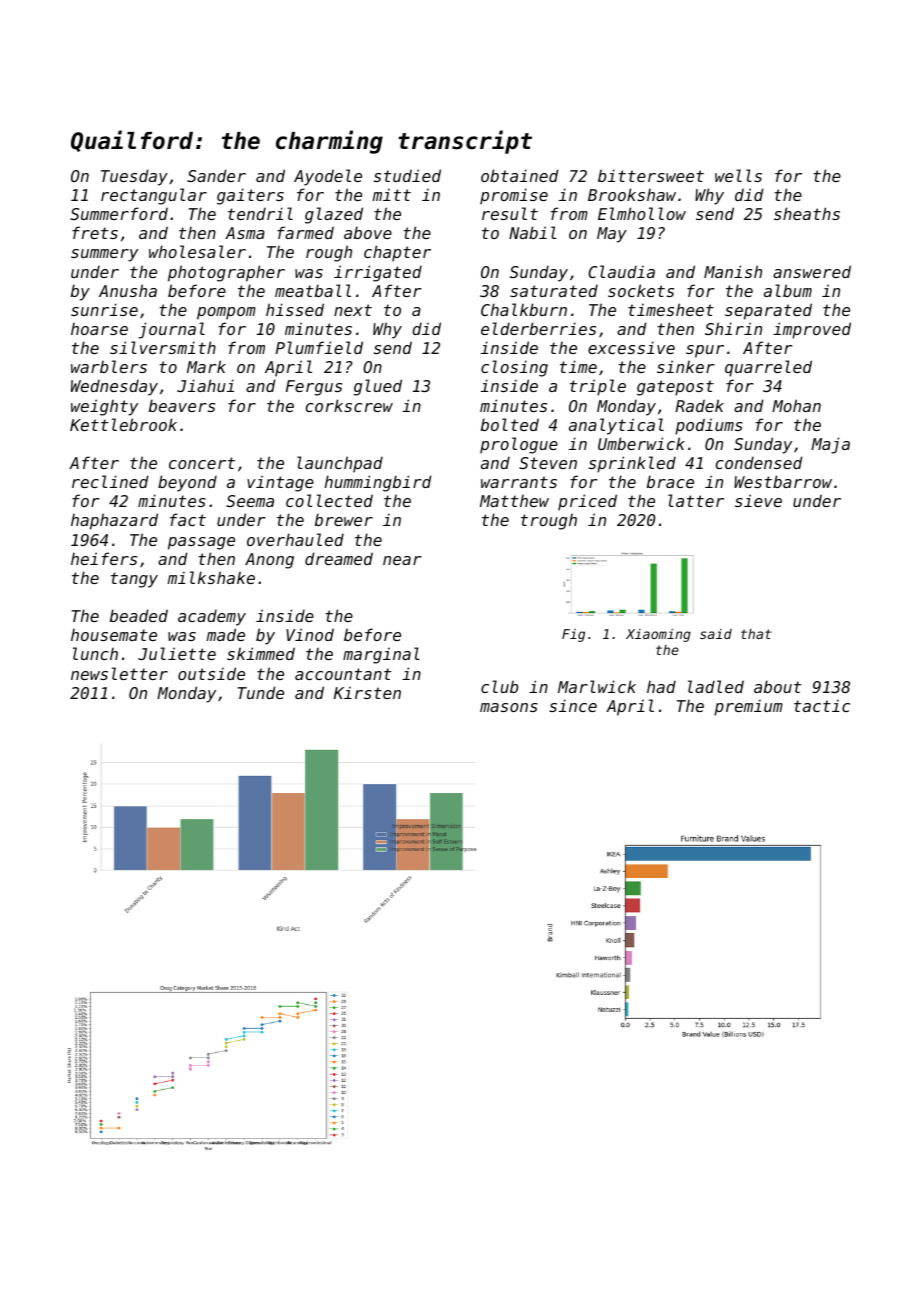  Describe the element at coordinates (261, 692) in the document. I see `Tunde` at that location.
